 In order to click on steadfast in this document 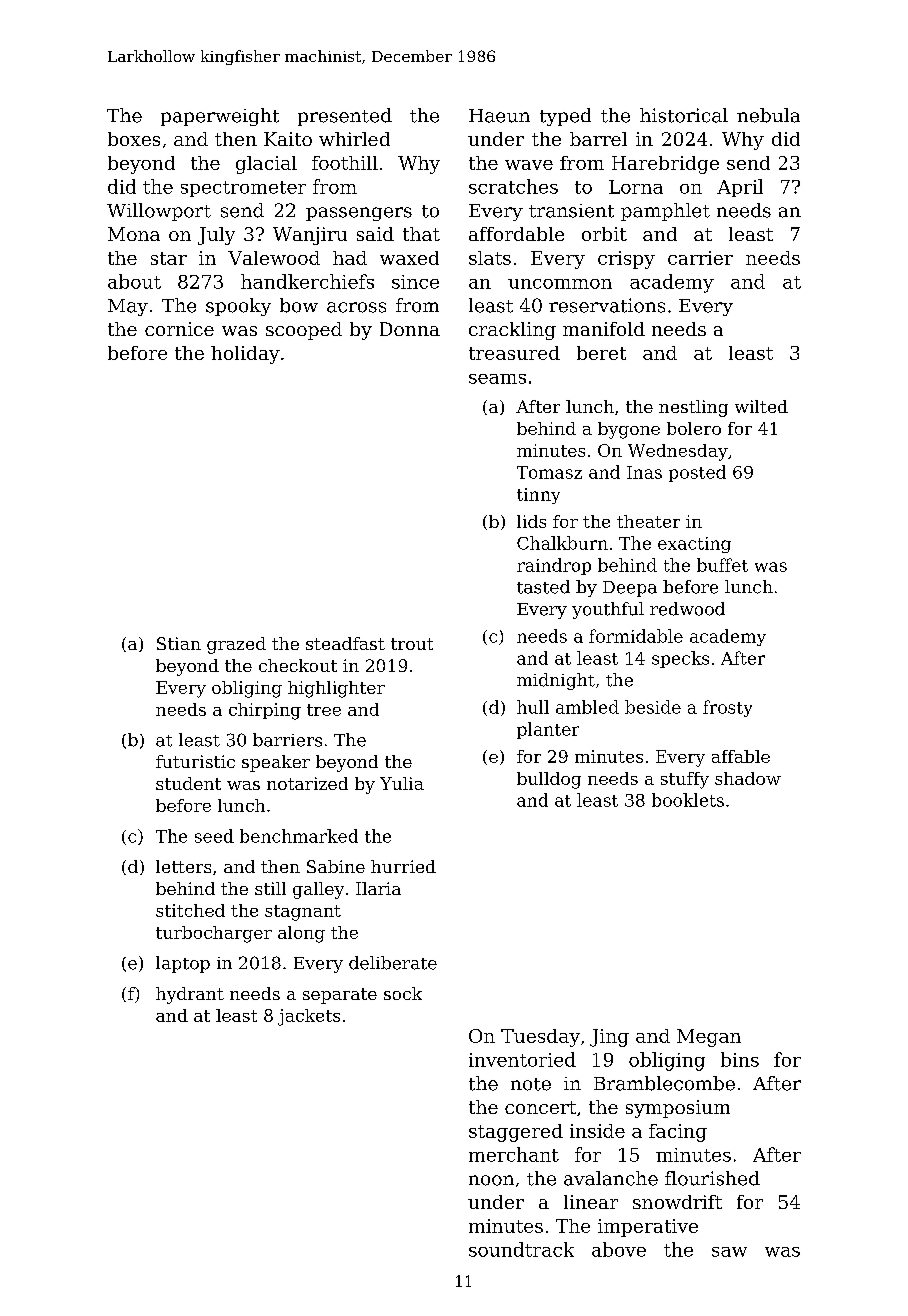, I will do `click(345, 643)`.
